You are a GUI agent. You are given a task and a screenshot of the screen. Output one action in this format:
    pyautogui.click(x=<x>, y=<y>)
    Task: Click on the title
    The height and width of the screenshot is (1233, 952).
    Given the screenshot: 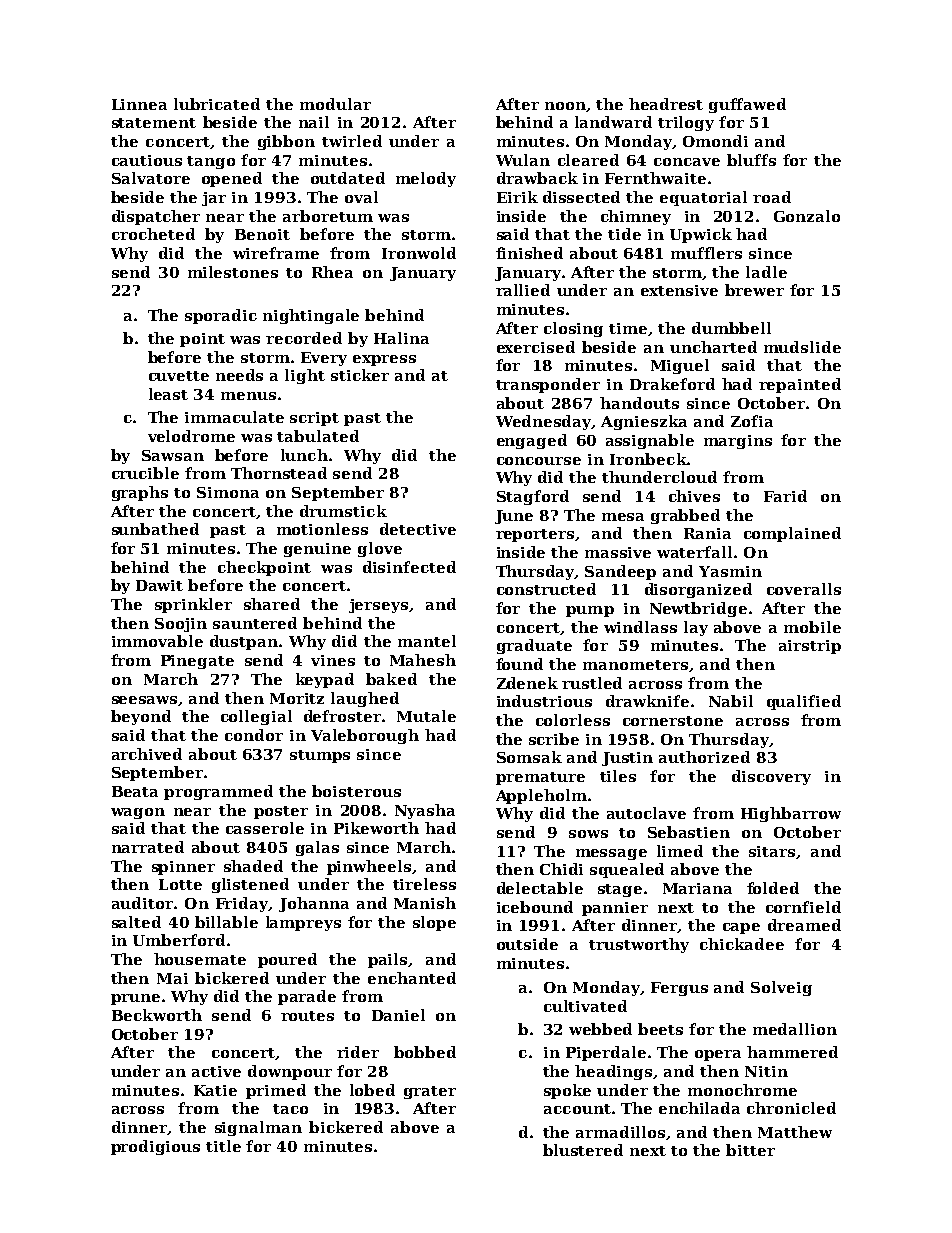 What is the action you would take?
    pyautogui.click(x=223, y=1146)
